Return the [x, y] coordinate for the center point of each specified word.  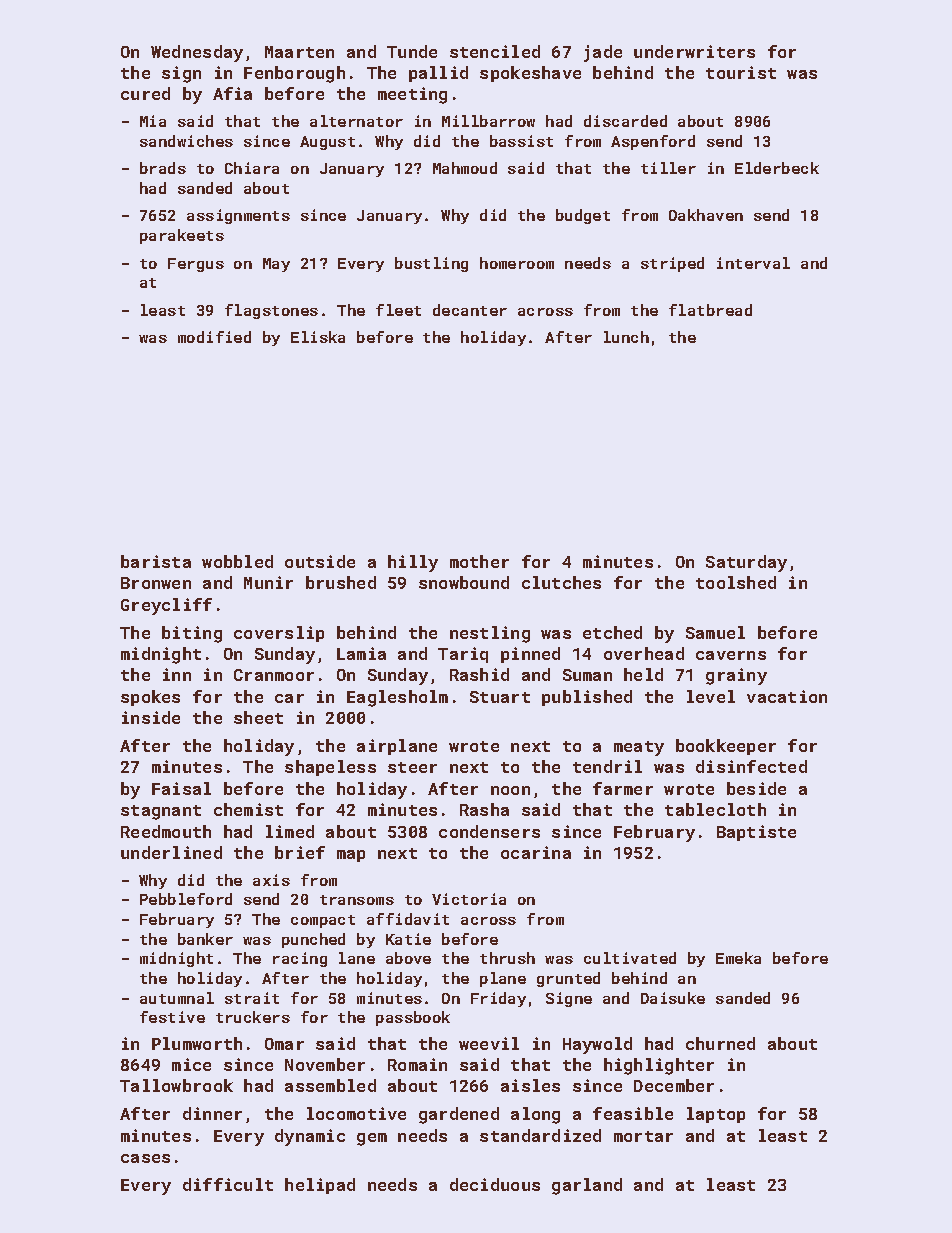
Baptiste [756, 833]
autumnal [177, 998]
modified [214, 337]
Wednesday [197, 53]
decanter [470, 310]
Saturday [746, 563]
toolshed [736, 582]
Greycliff [166, 606]
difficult [228, 1184]
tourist [741, 72]
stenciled [495, 51]
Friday [498, 999]
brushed [341, 582]
